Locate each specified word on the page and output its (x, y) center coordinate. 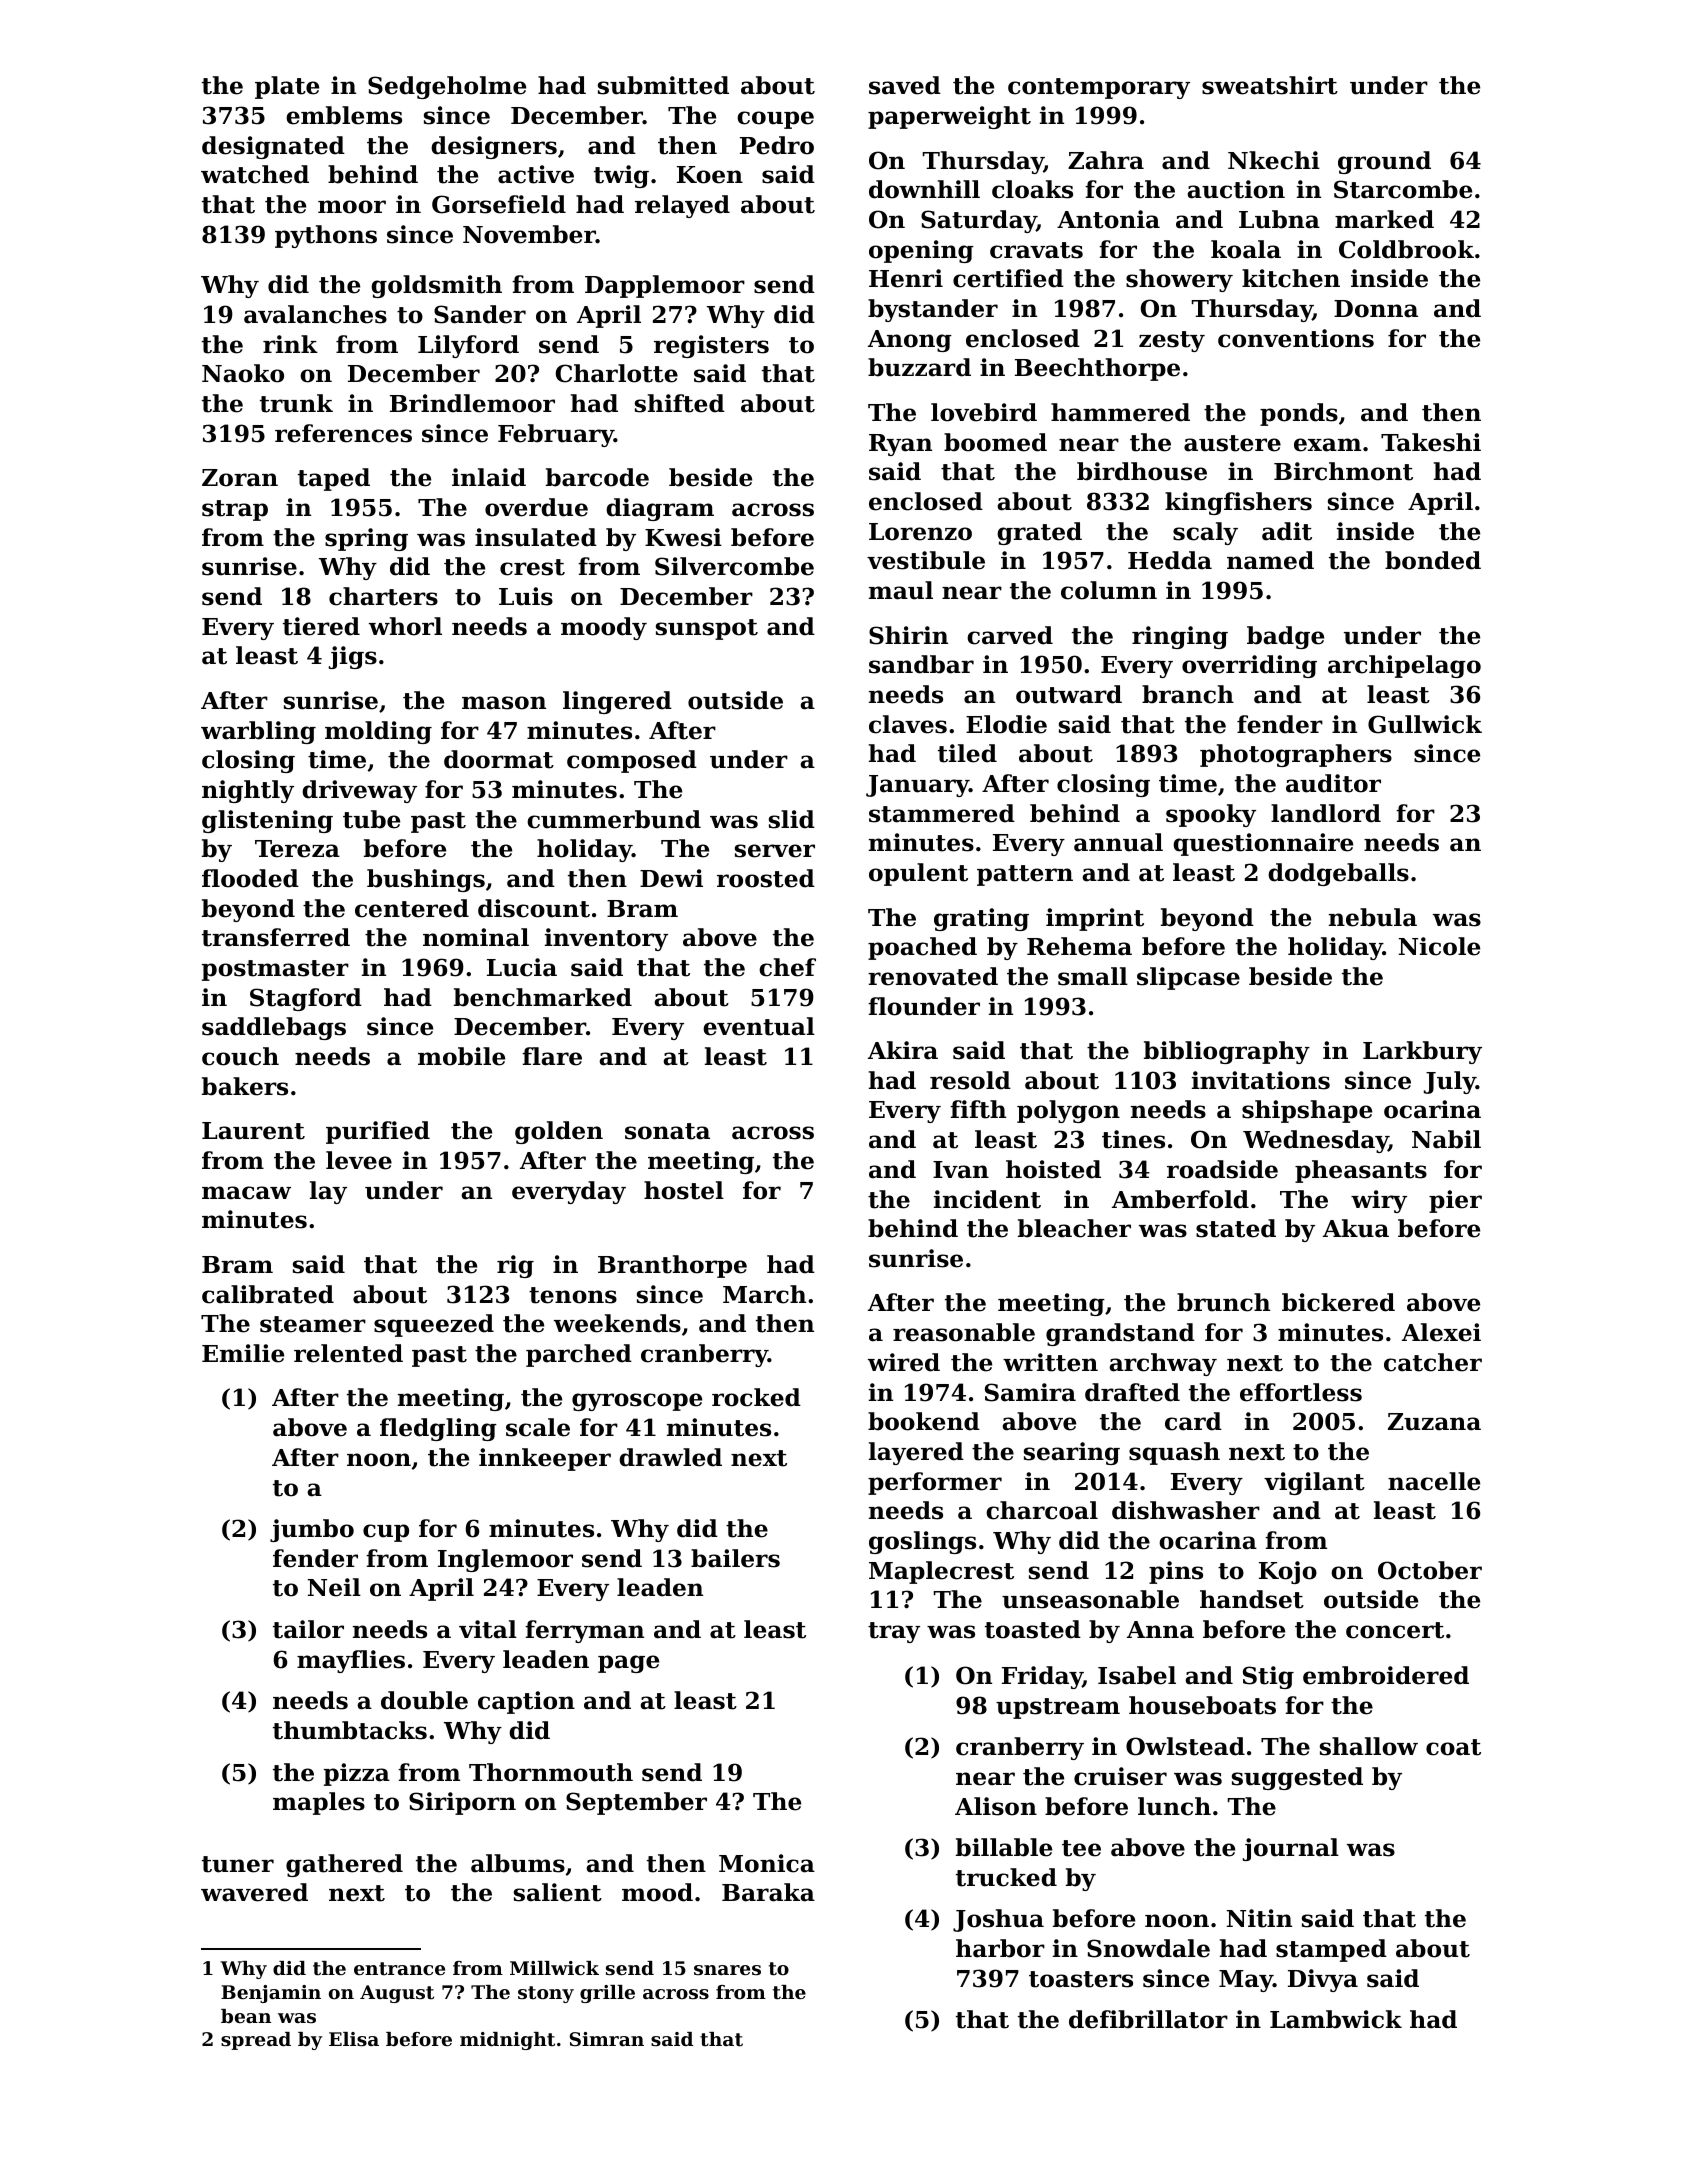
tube (371, 819)
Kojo (1288, 1572)
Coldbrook (1406, 249)
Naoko (243, 373)
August (397, 1994)
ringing (1180, 637)
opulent (918, 874)
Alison (996, 1806)
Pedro (777, 145)
